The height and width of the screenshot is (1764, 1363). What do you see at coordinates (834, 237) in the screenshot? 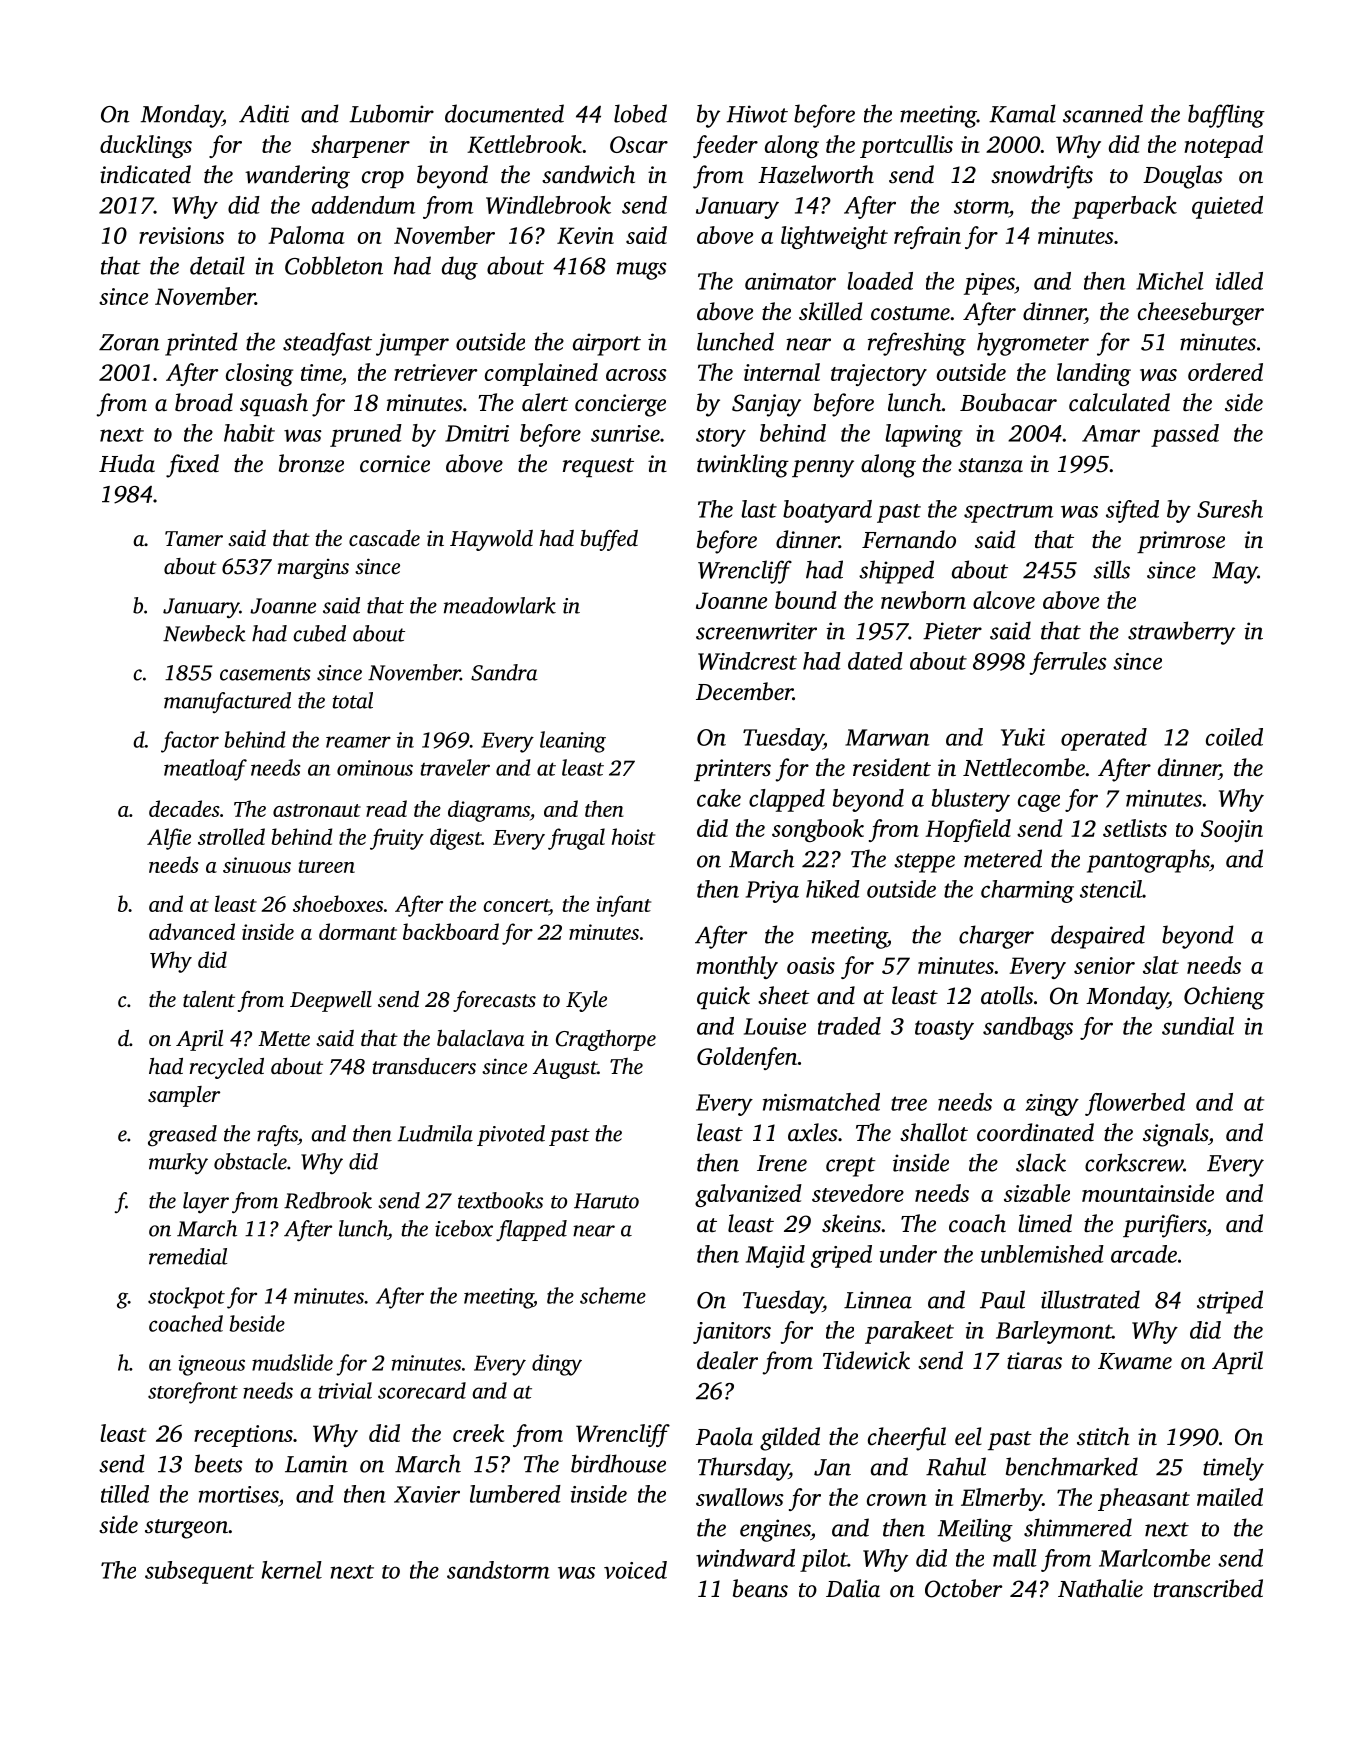
I see `lightweight` at bounding box center [834, 237].
